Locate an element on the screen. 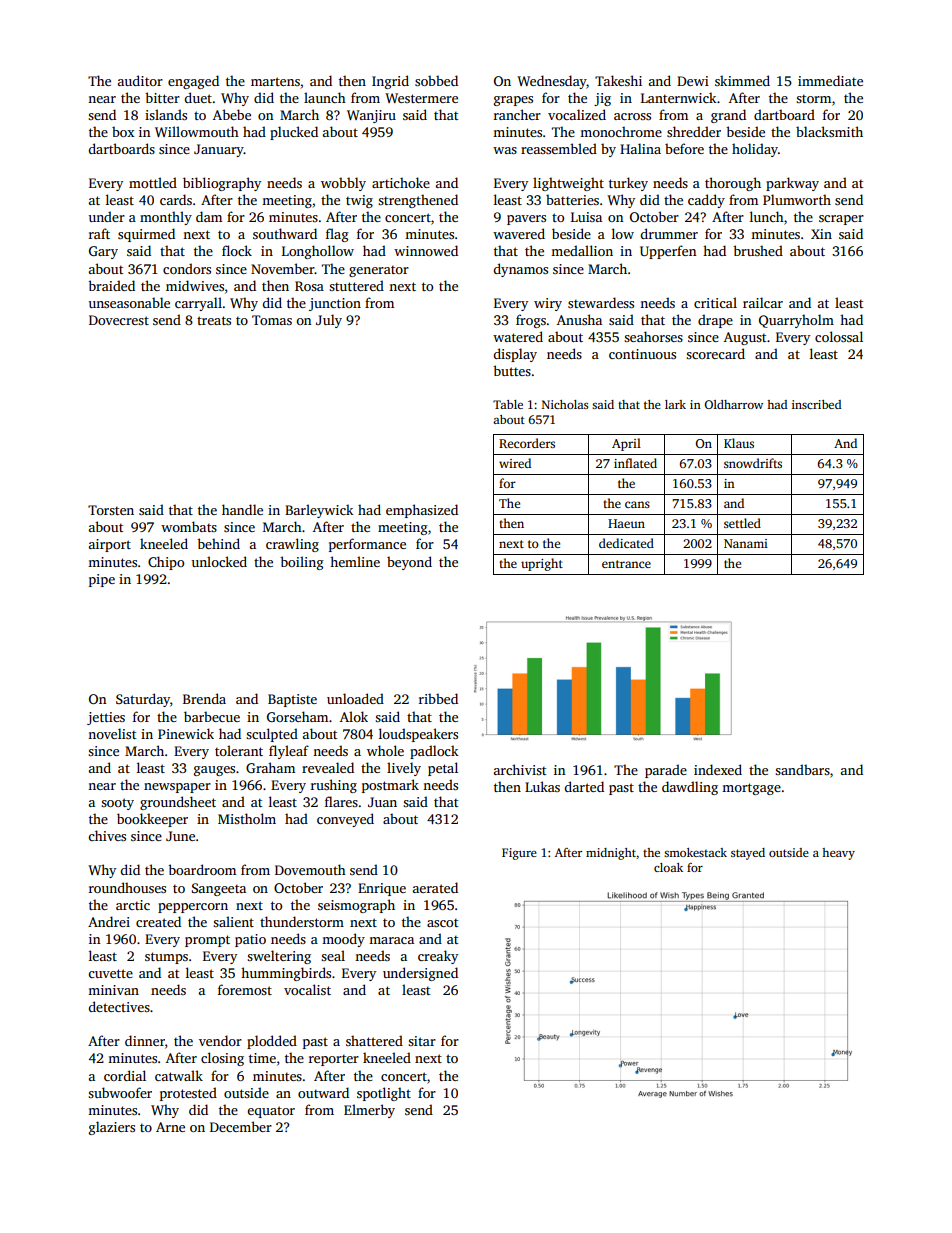 The height and width of the screenshot is (1233, 952). drummer is located at coordinates (669, 233).
